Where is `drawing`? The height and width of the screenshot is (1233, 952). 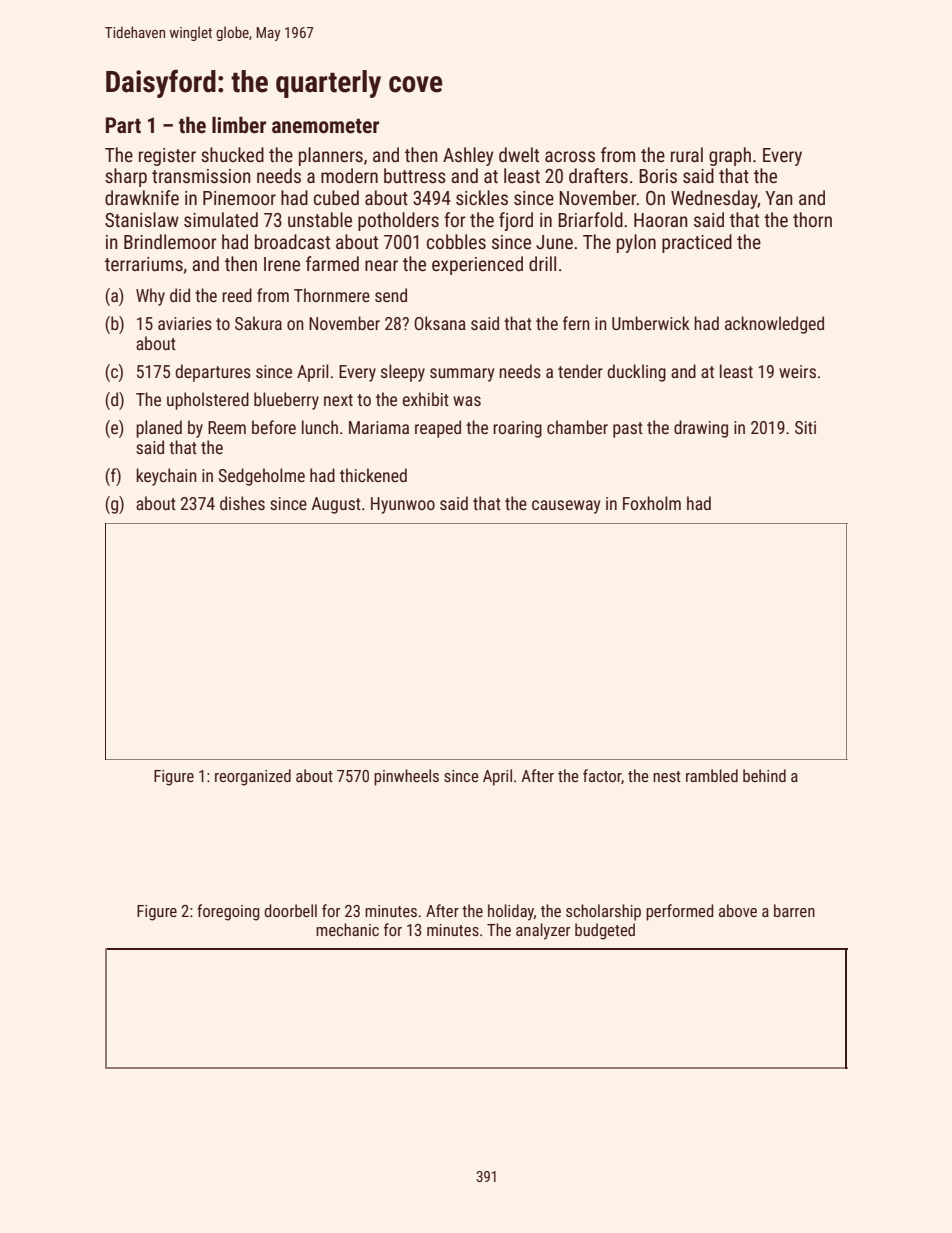
drawing is located at coordinates (701, 429).
